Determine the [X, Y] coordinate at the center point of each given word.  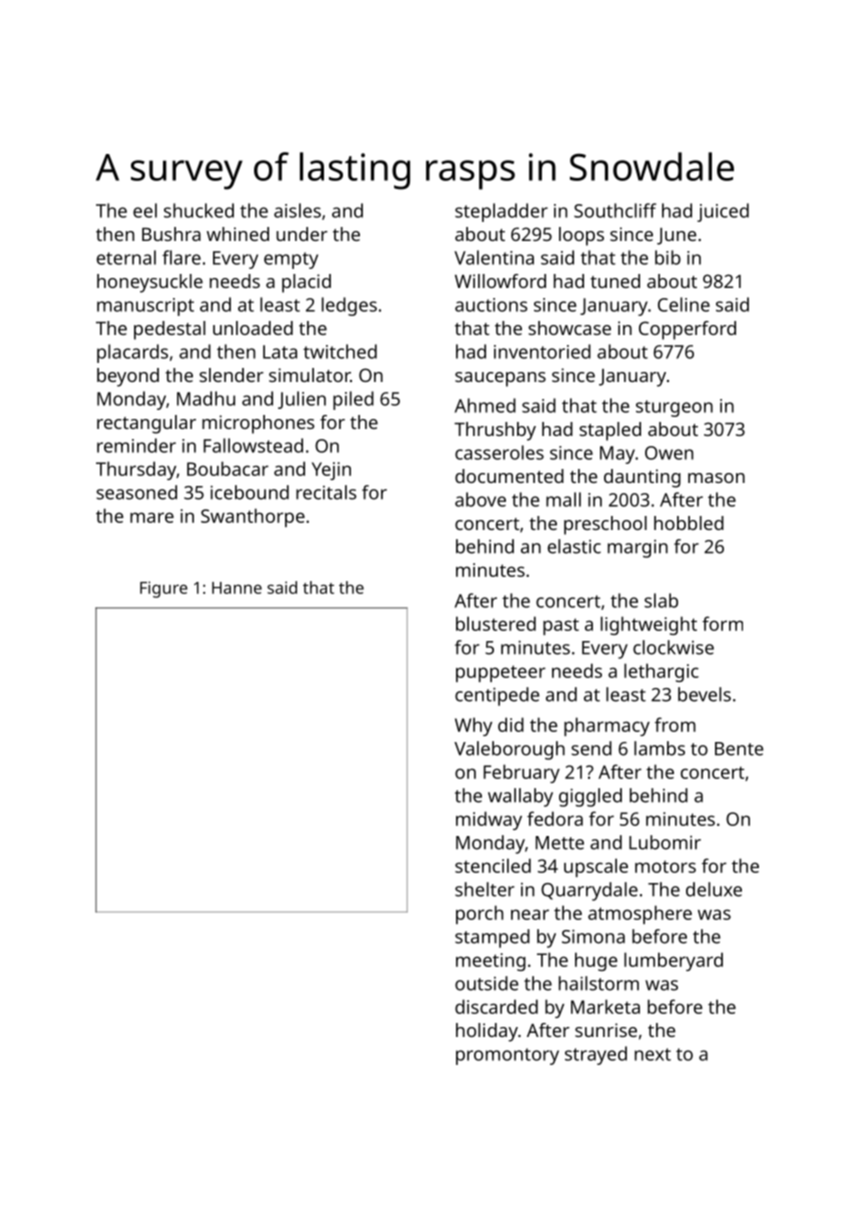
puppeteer [501, 673]
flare [181, 257]
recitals [326, 492]
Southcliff [615, 210]
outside [486, 983]
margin [638, 549]
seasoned [136, 492]
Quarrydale [589, 891]
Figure [164, 589]
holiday [487, 1032]
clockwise [673, 647]
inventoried [542, 351]
